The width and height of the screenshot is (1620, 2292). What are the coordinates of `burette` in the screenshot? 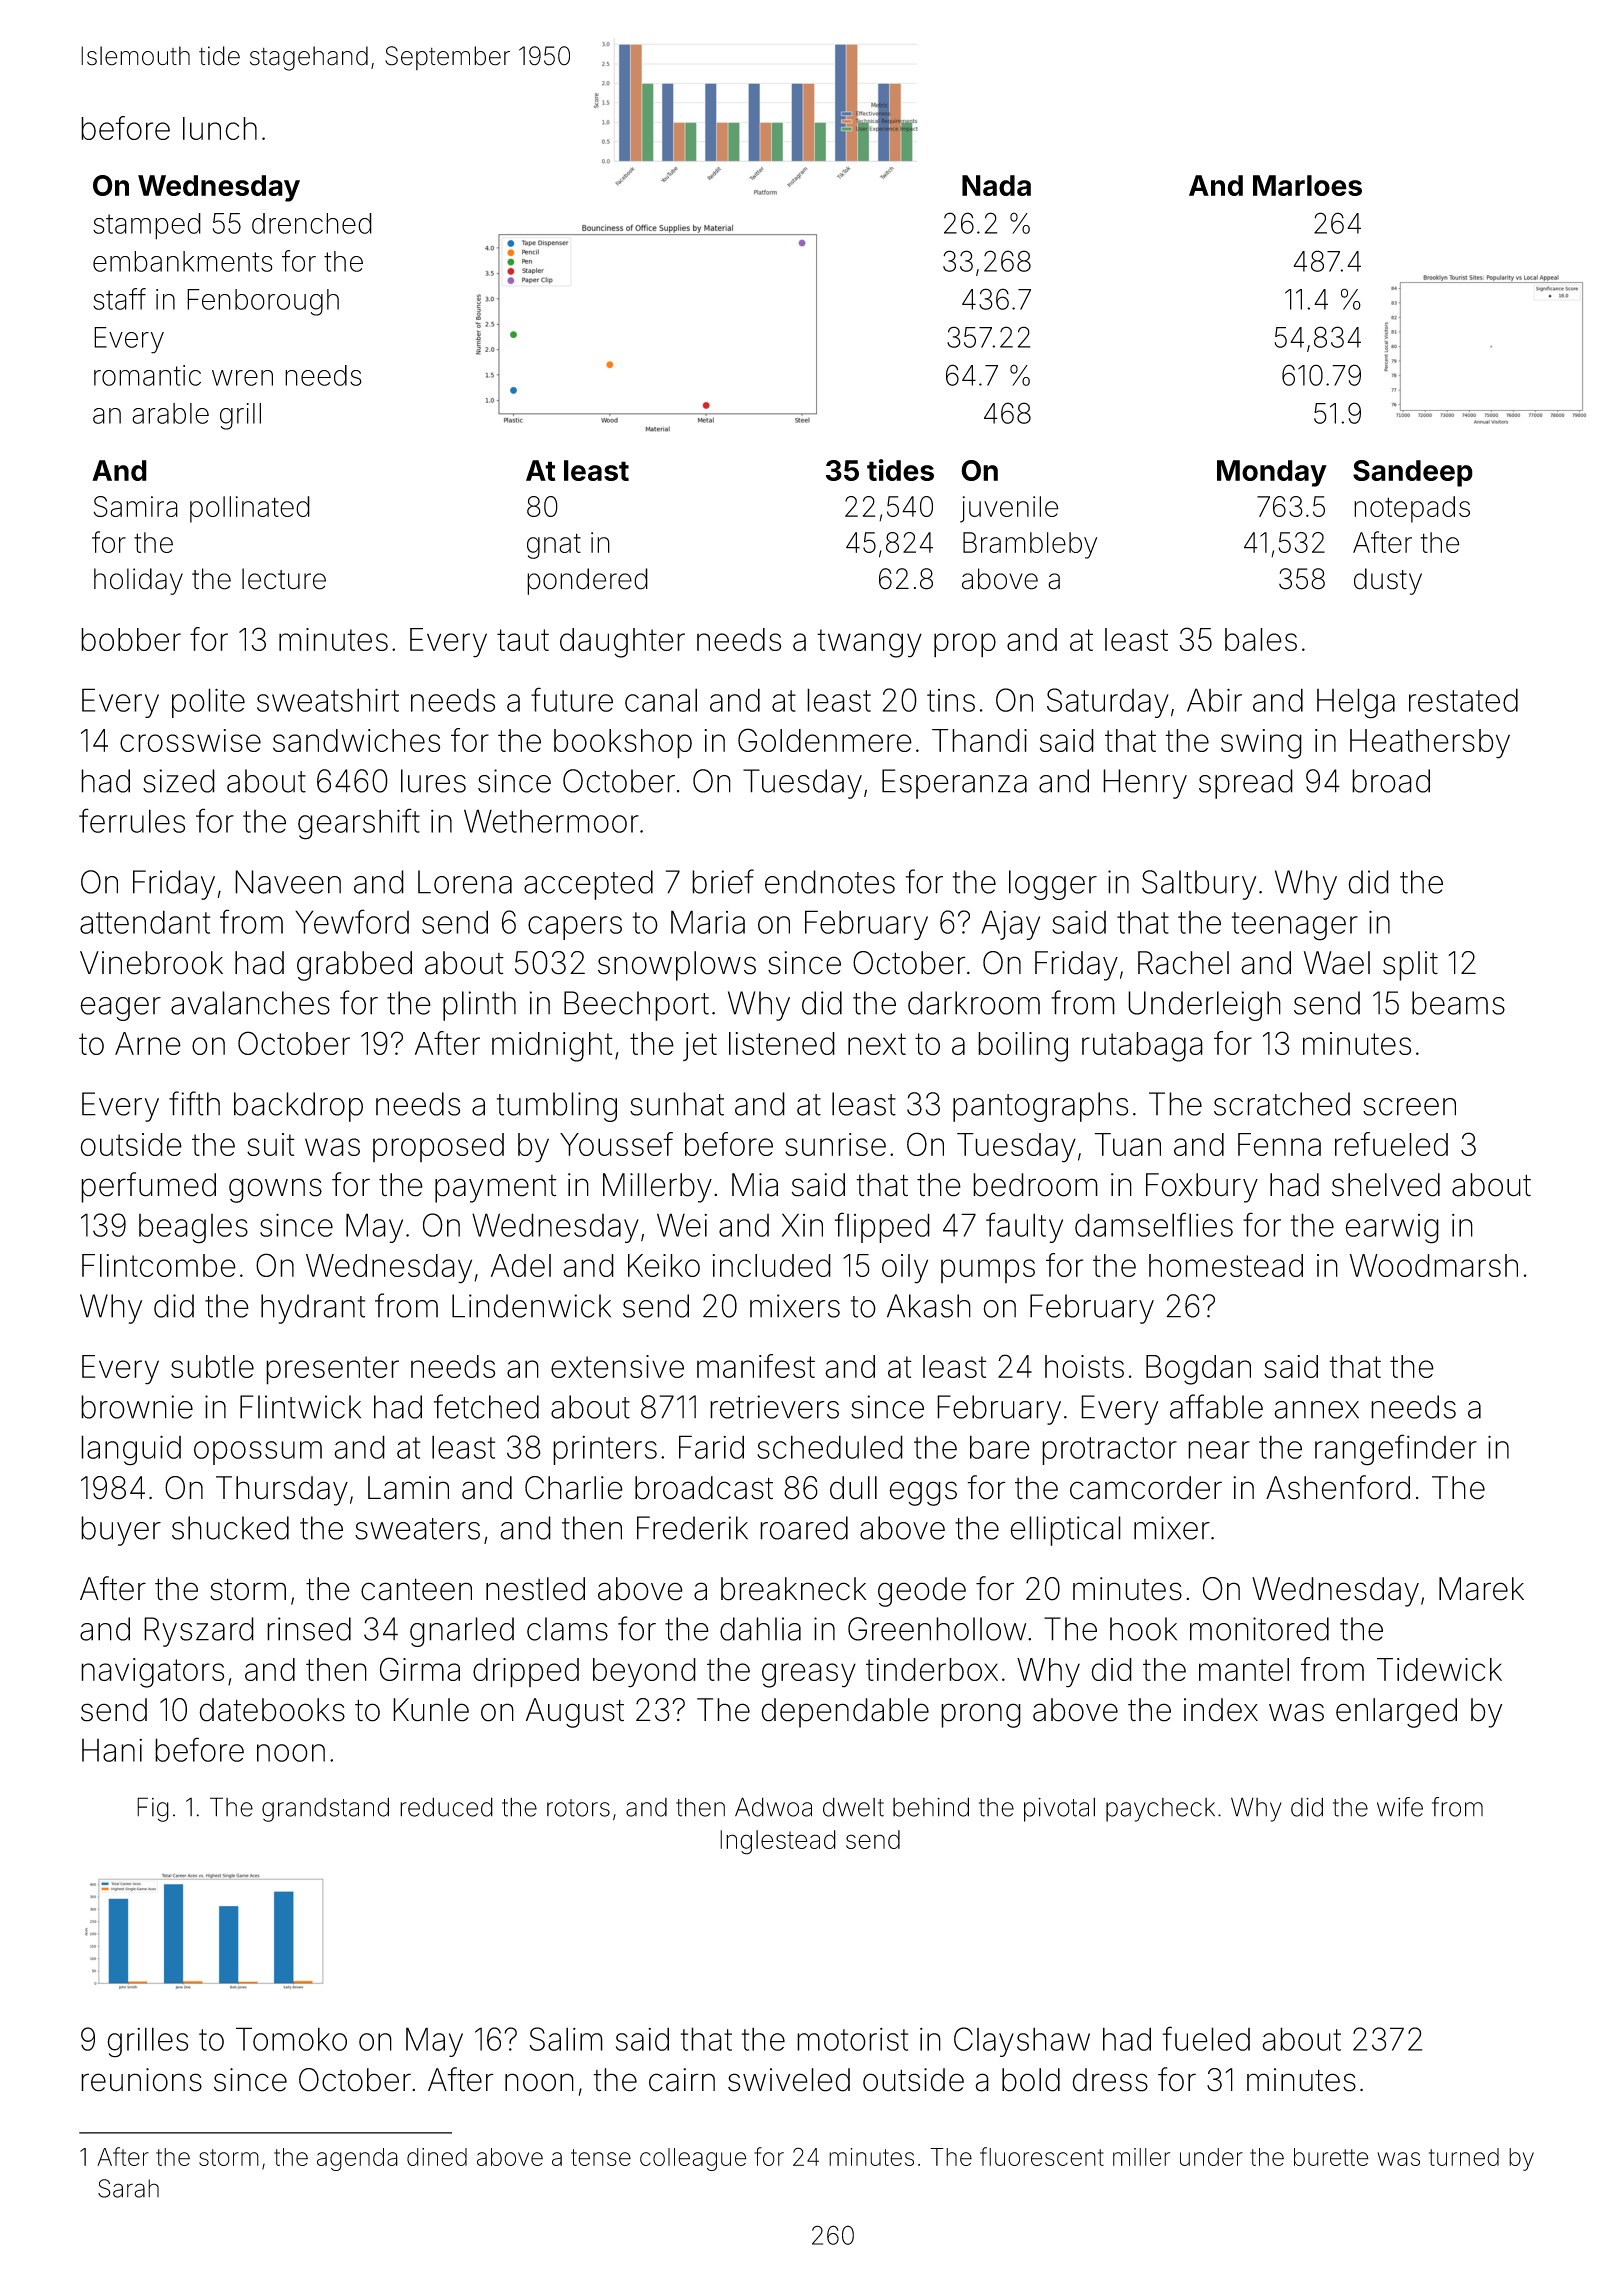 It's located at (1331, 2157).
